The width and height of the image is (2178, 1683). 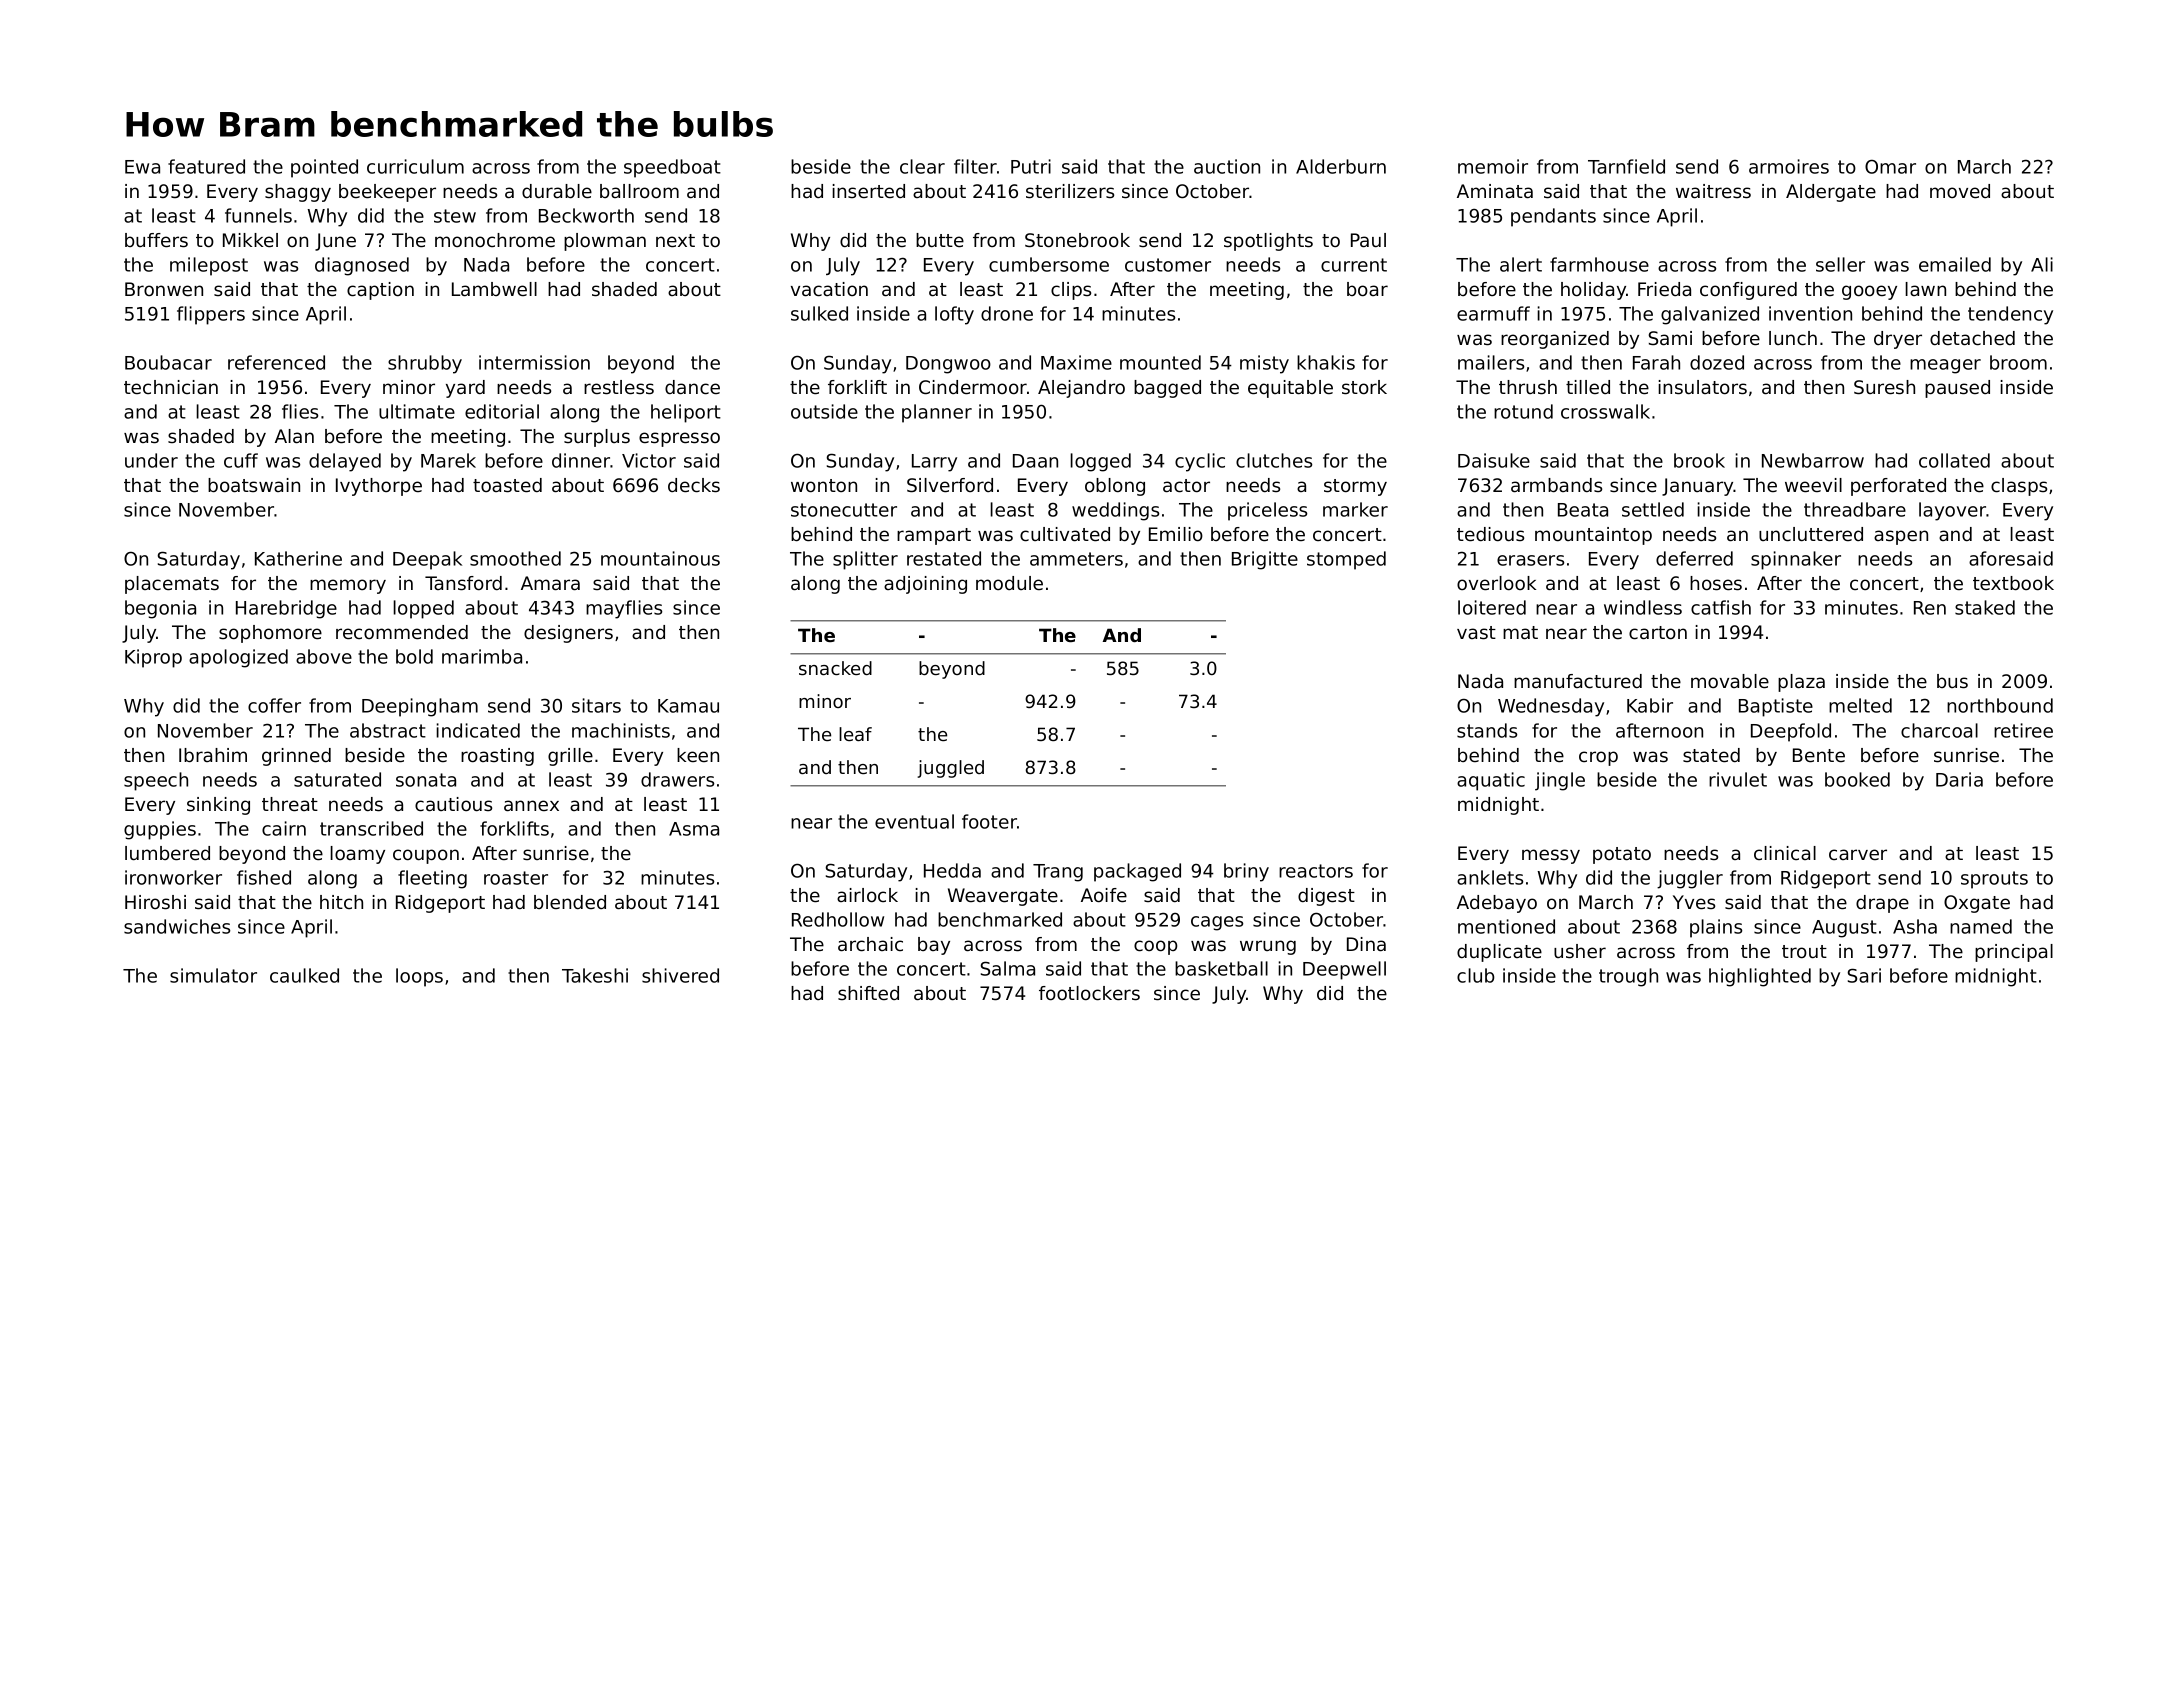 What do you see at coordinates (989, 821) in the image?
I see `footer` at bounding box center [989, 821].
